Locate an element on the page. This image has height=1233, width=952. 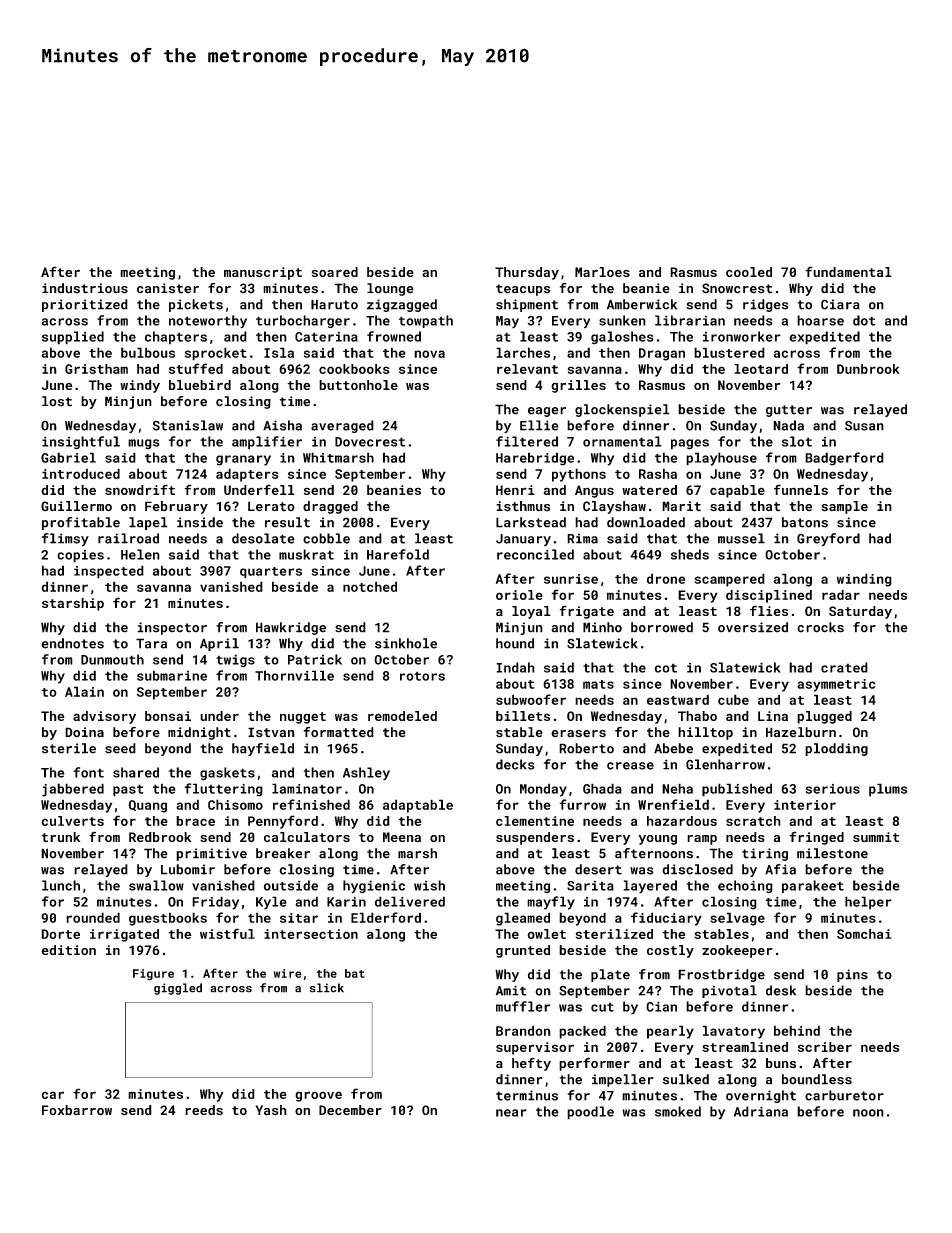
Ashley is located at coordinates (366, 774).
